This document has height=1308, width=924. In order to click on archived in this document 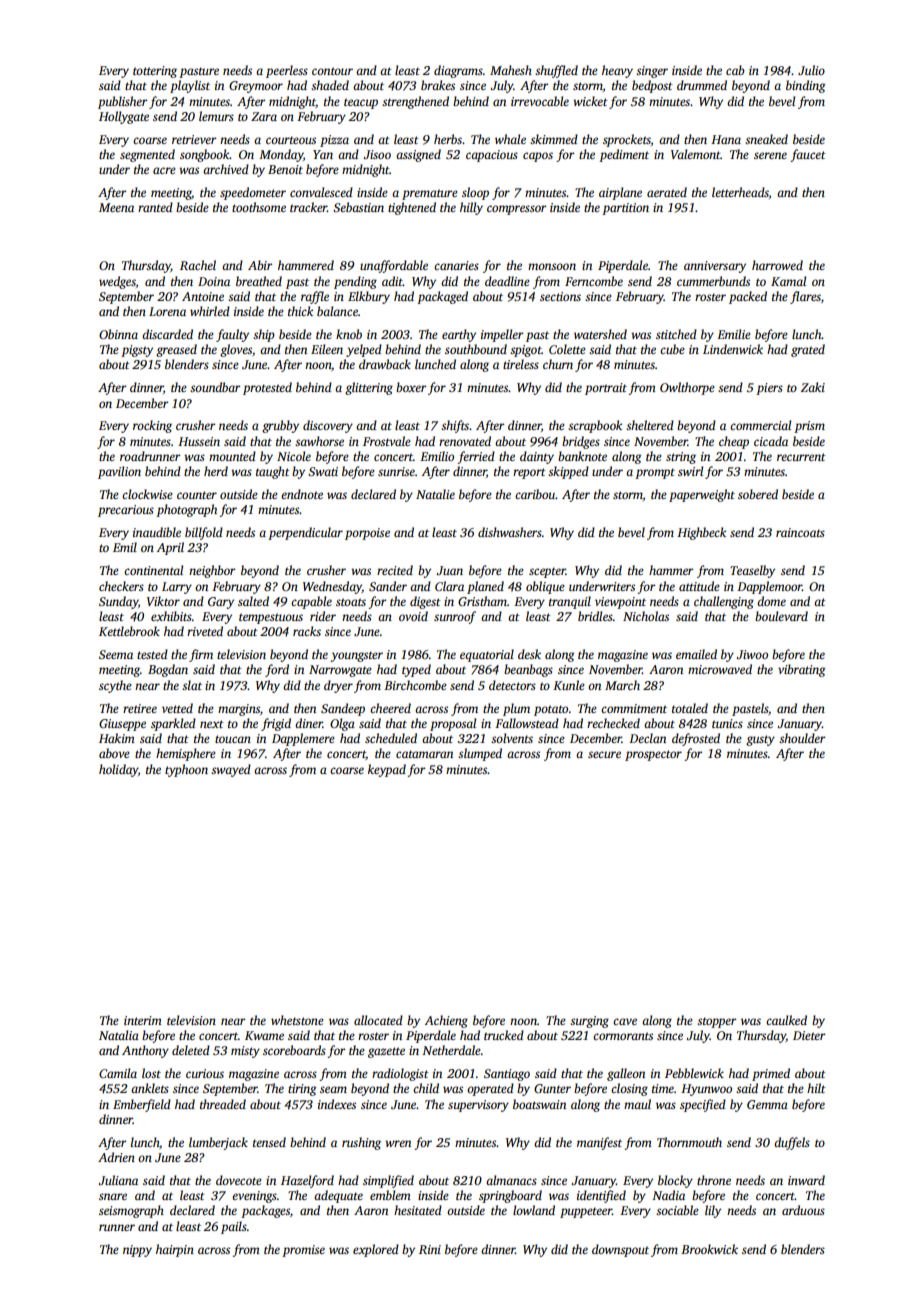, I will do `click(226, 169)`.
